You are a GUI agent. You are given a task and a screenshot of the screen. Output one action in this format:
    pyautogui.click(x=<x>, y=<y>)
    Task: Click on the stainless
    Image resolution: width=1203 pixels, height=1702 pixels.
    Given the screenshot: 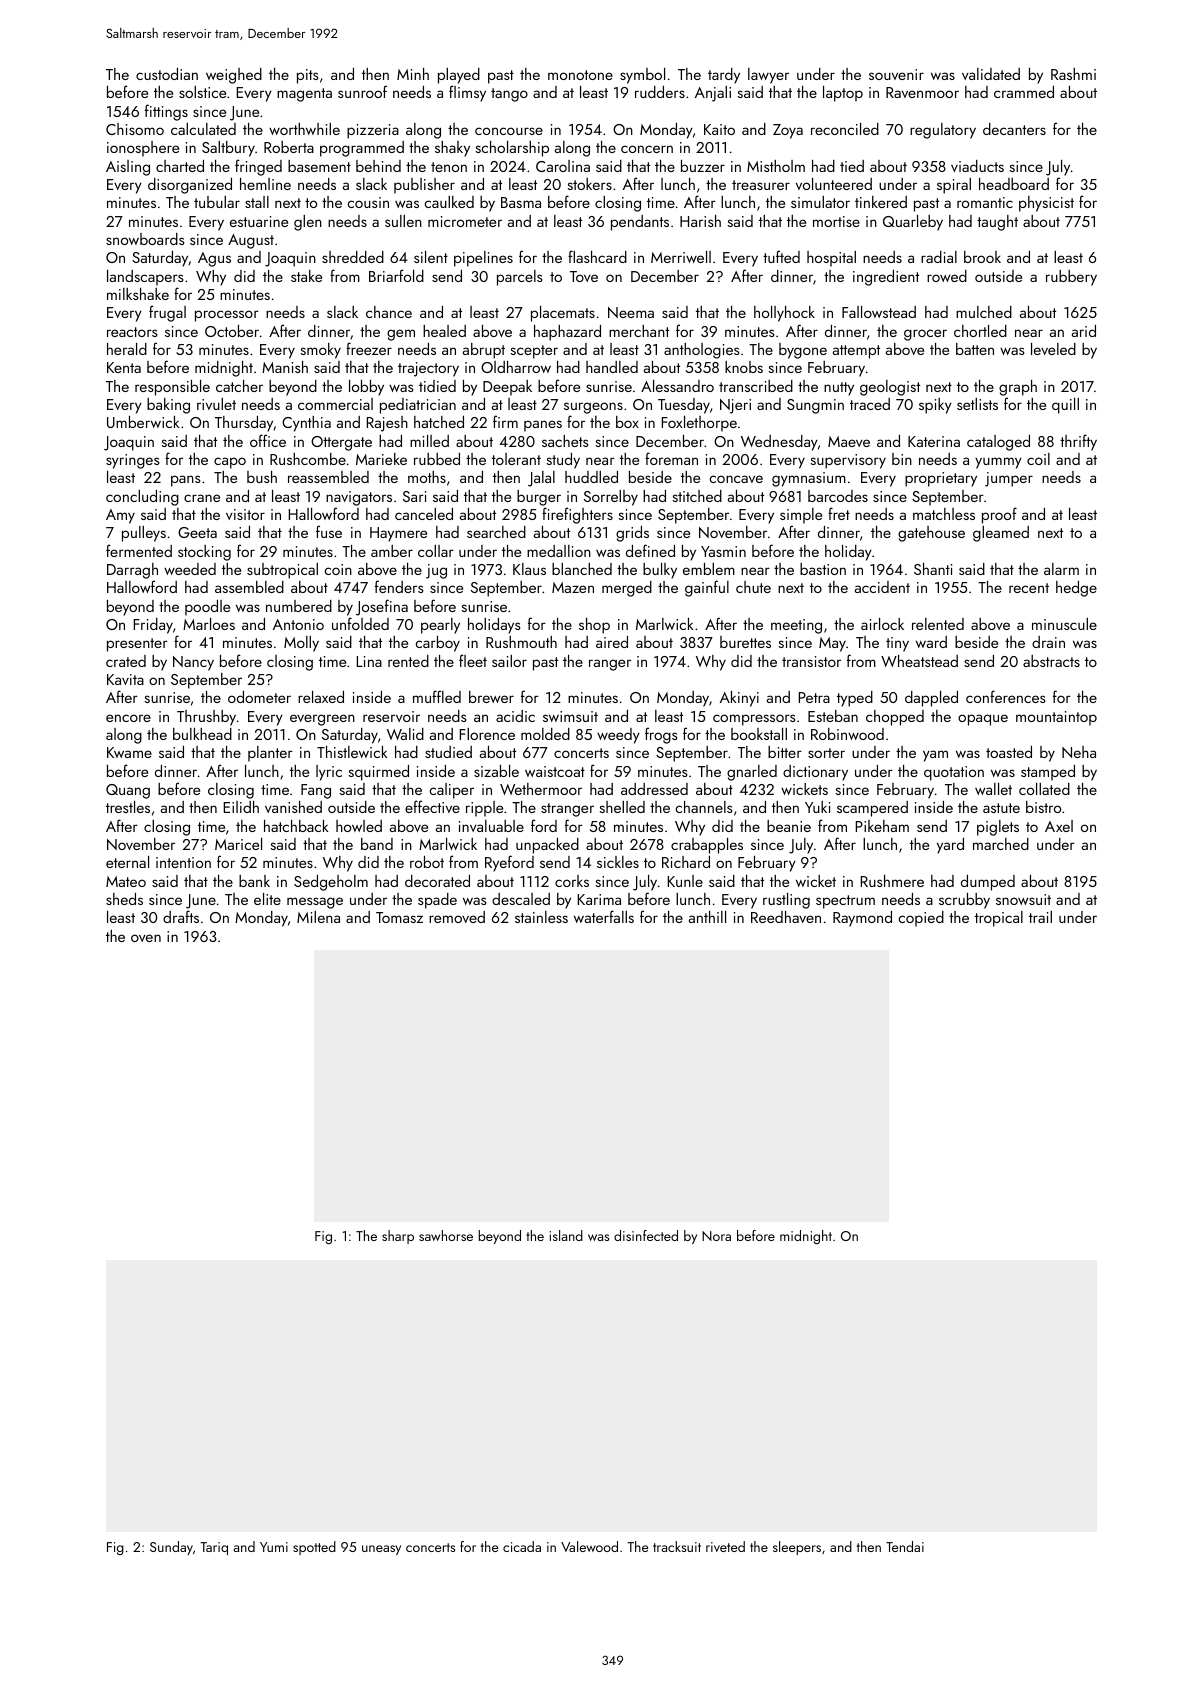 What is the action you would take?
    pyautogui.click(x=541, y=917)
